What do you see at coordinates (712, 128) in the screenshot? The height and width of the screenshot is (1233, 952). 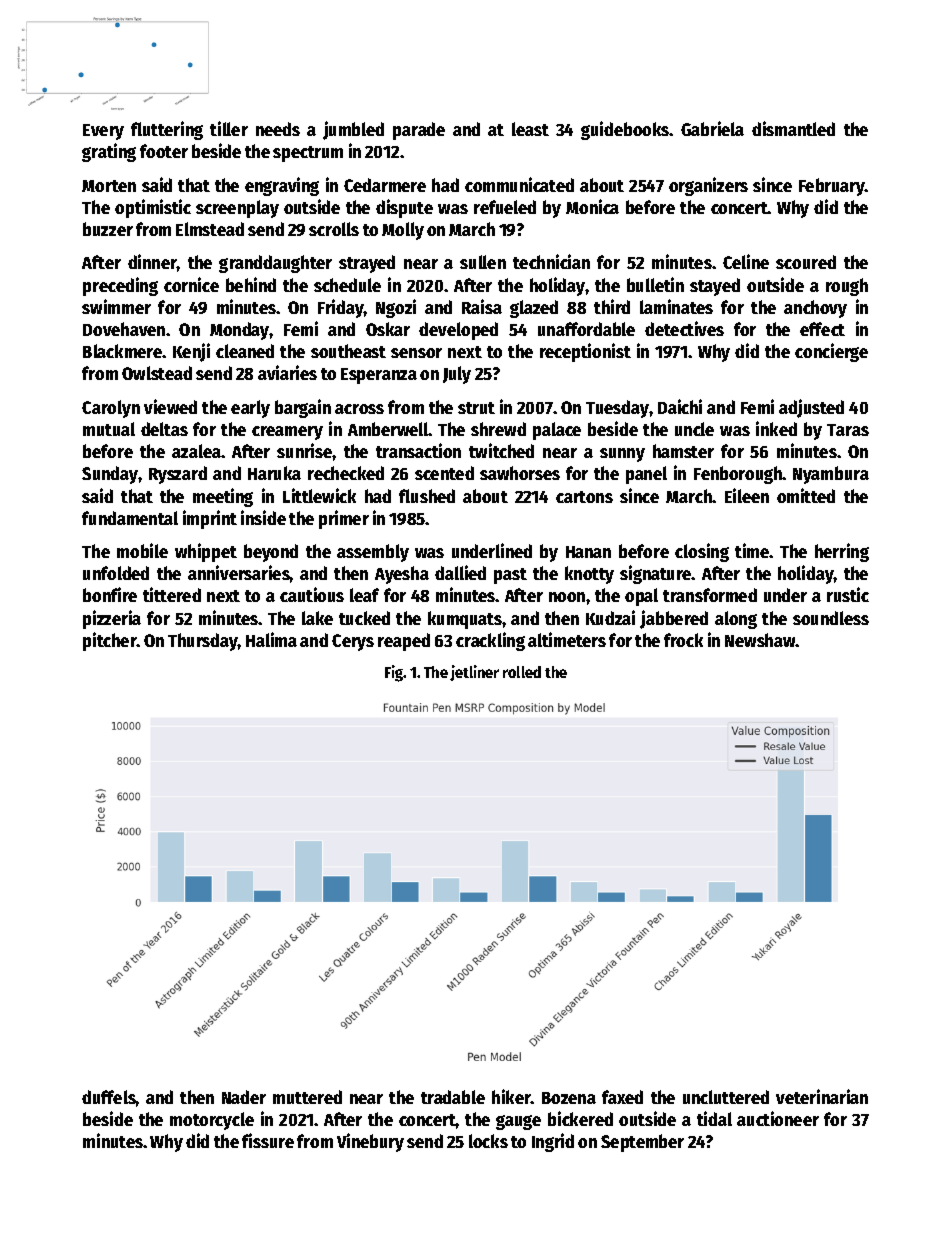 I see `Gabriela` at bounding box center [712, 128].
